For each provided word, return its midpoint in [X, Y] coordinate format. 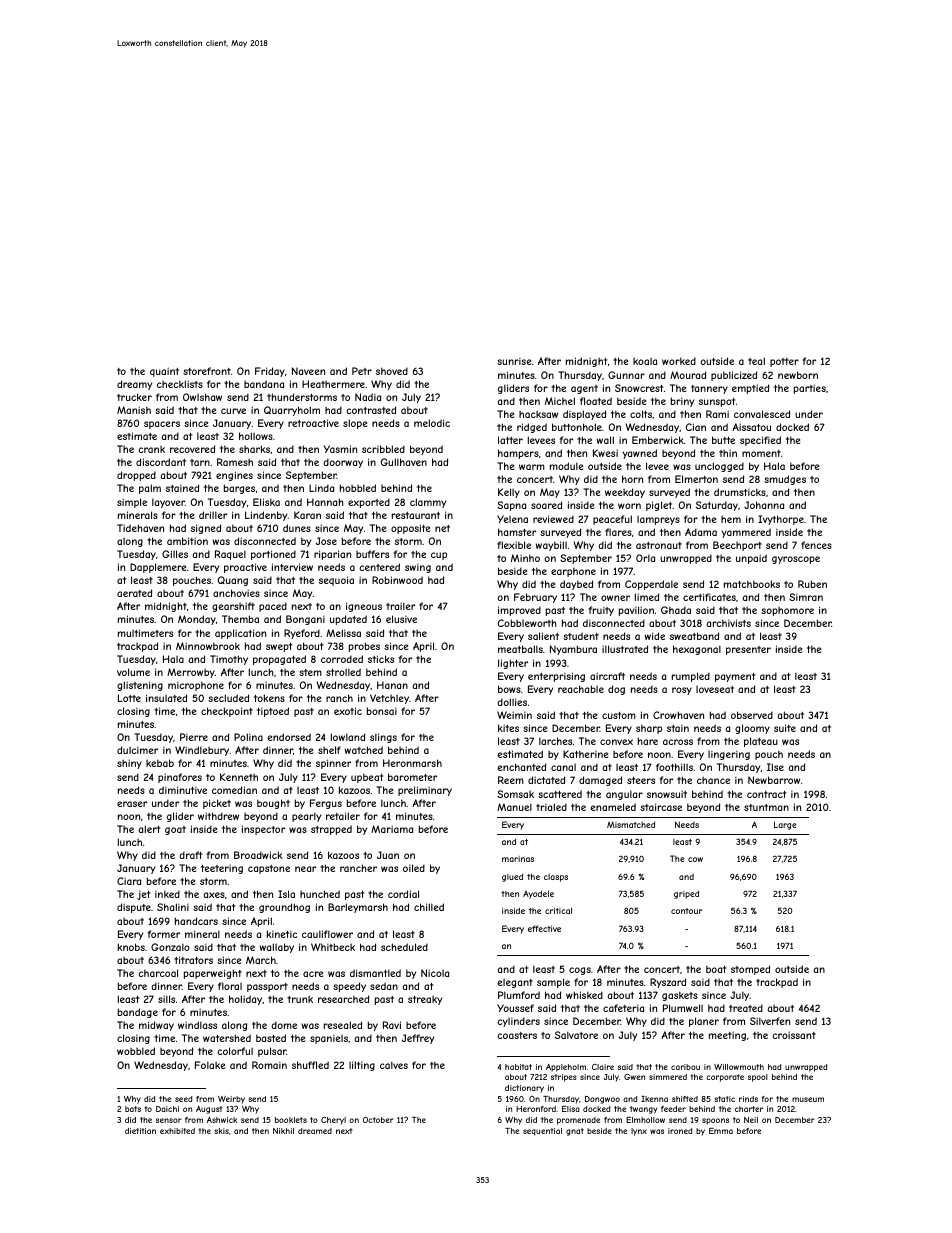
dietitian [140, 1131]
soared [546, 505]
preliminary [425, 791]
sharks [254, 449]
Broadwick [258, 855]
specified [760, 441]
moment [761, 453]
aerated [134, 593]
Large [785, 825]
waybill [551, 546]
